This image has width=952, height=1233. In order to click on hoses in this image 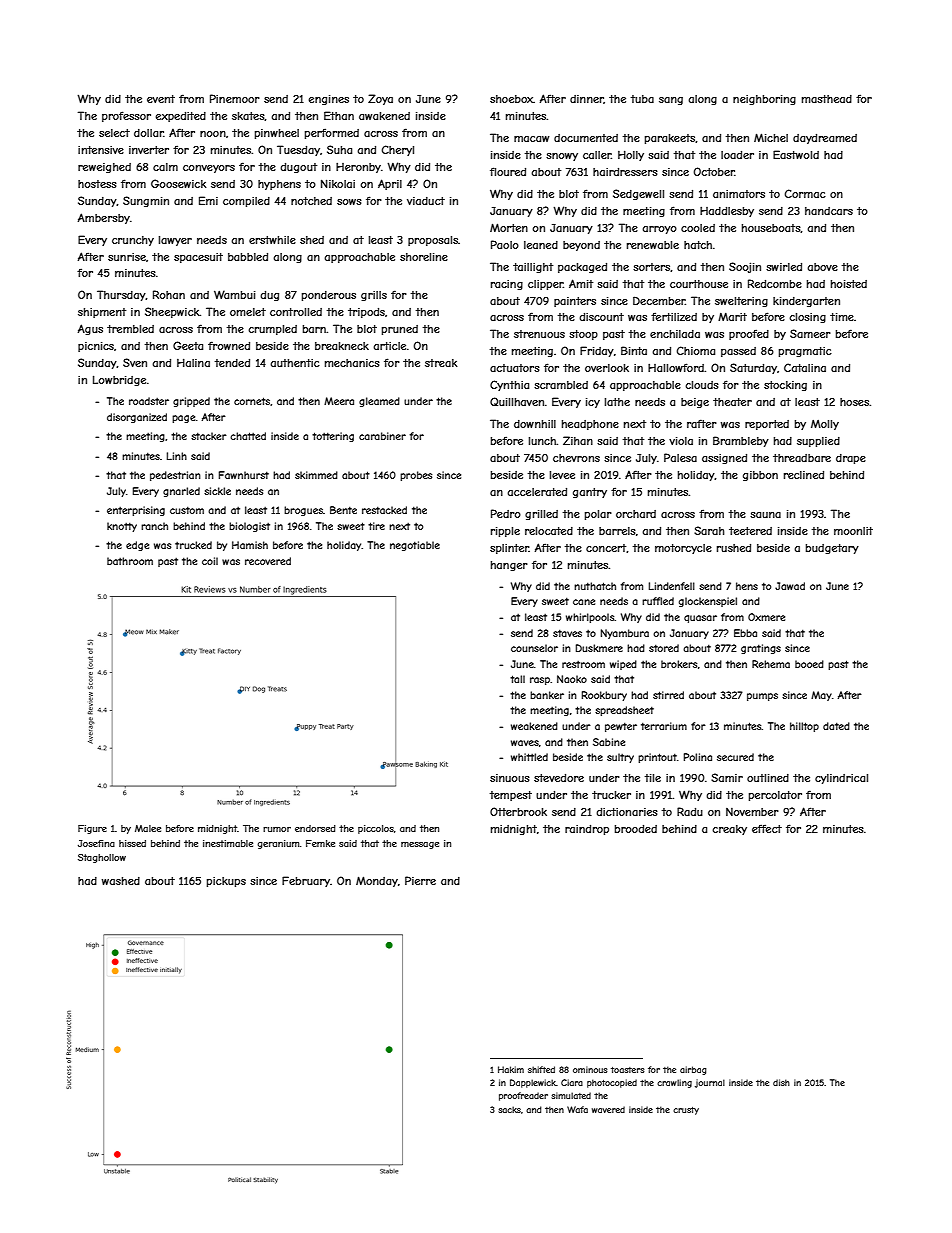, I will do `click(854, 402)`.
